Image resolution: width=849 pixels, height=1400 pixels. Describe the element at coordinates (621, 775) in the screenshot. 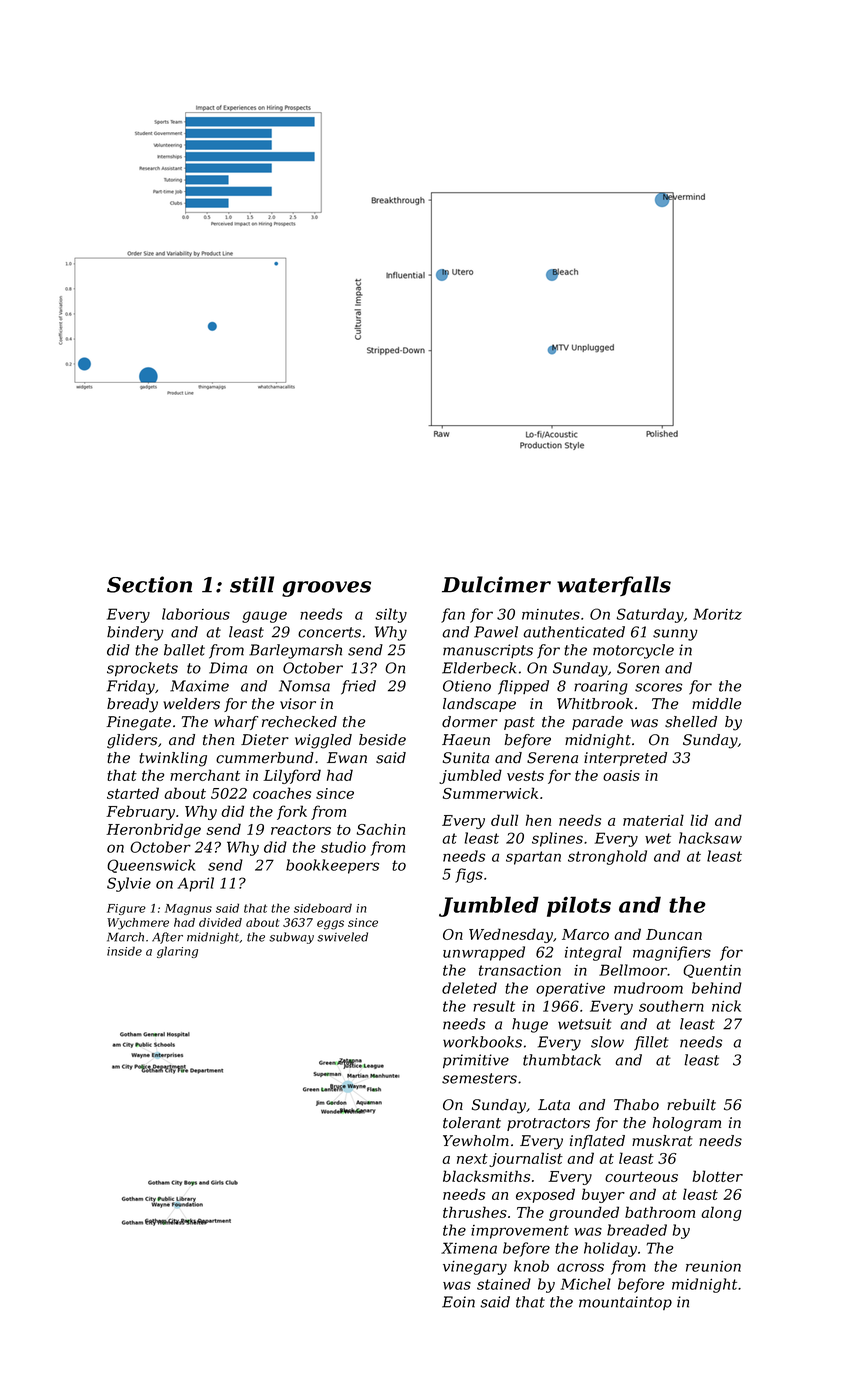

I see `oasis` at that location.
